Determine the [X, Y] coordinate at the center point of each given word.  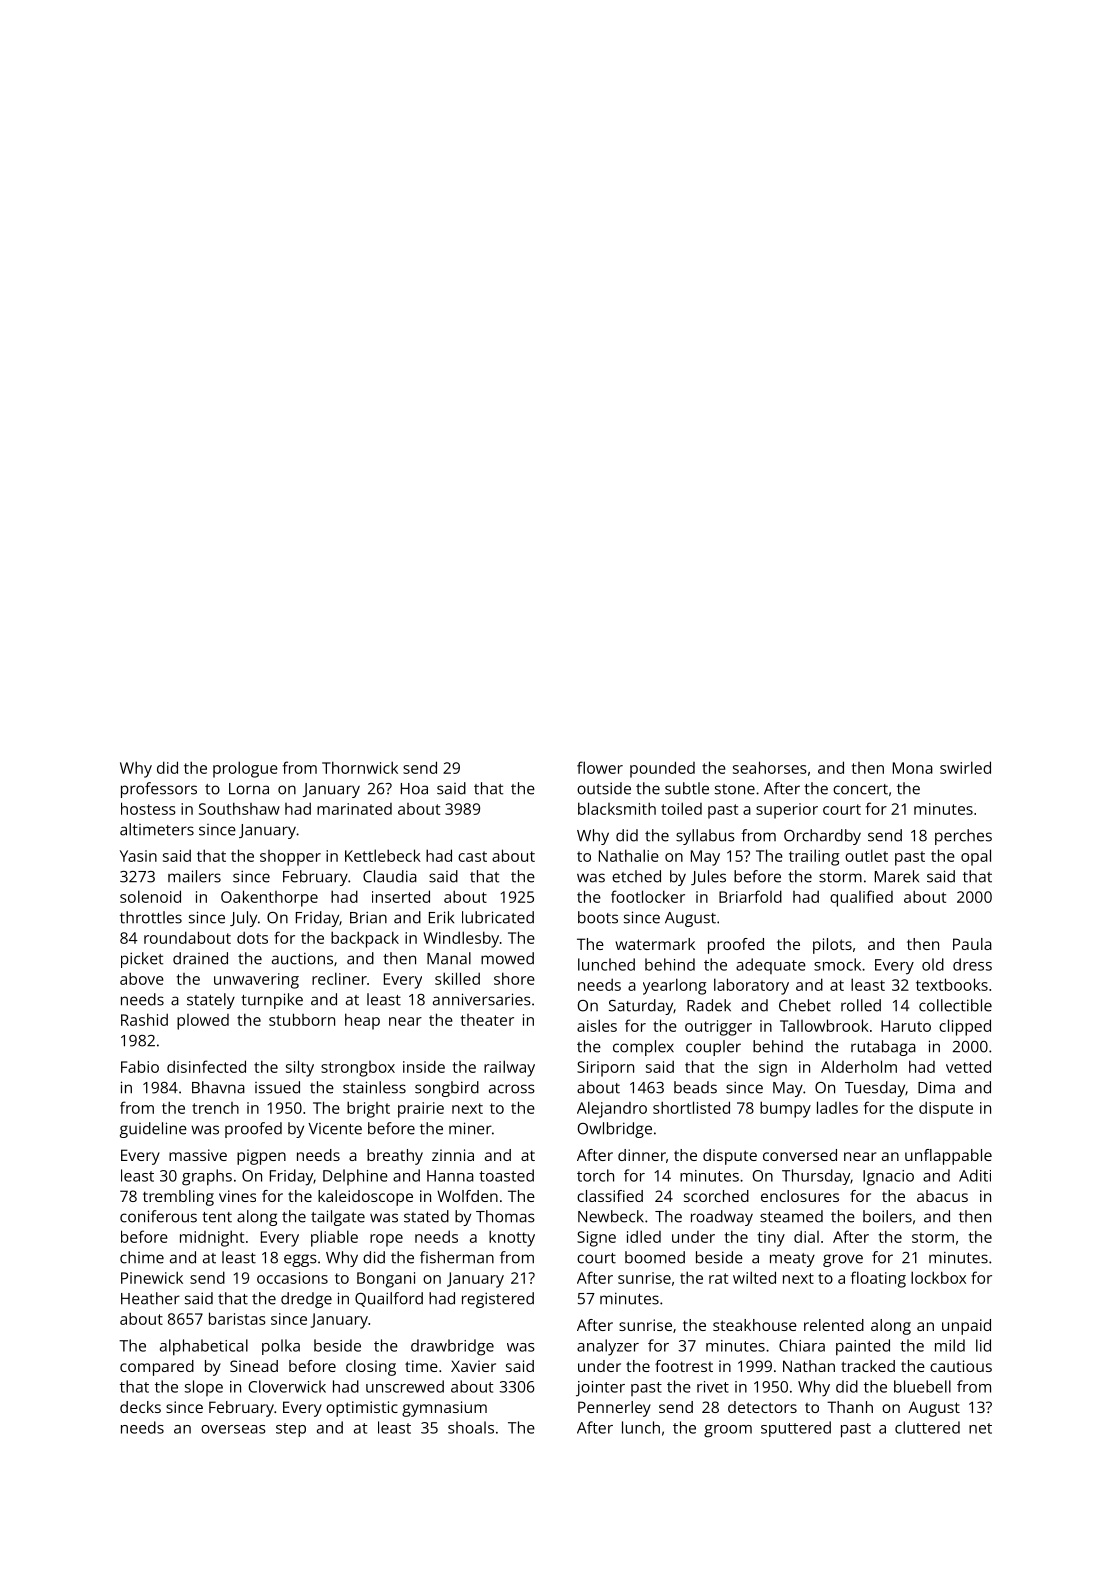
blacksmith [617, 808]
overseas [233, 1429]
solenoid [150, 896]
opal [976, 857]
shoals [471, 1427]
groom [728, 1431]
